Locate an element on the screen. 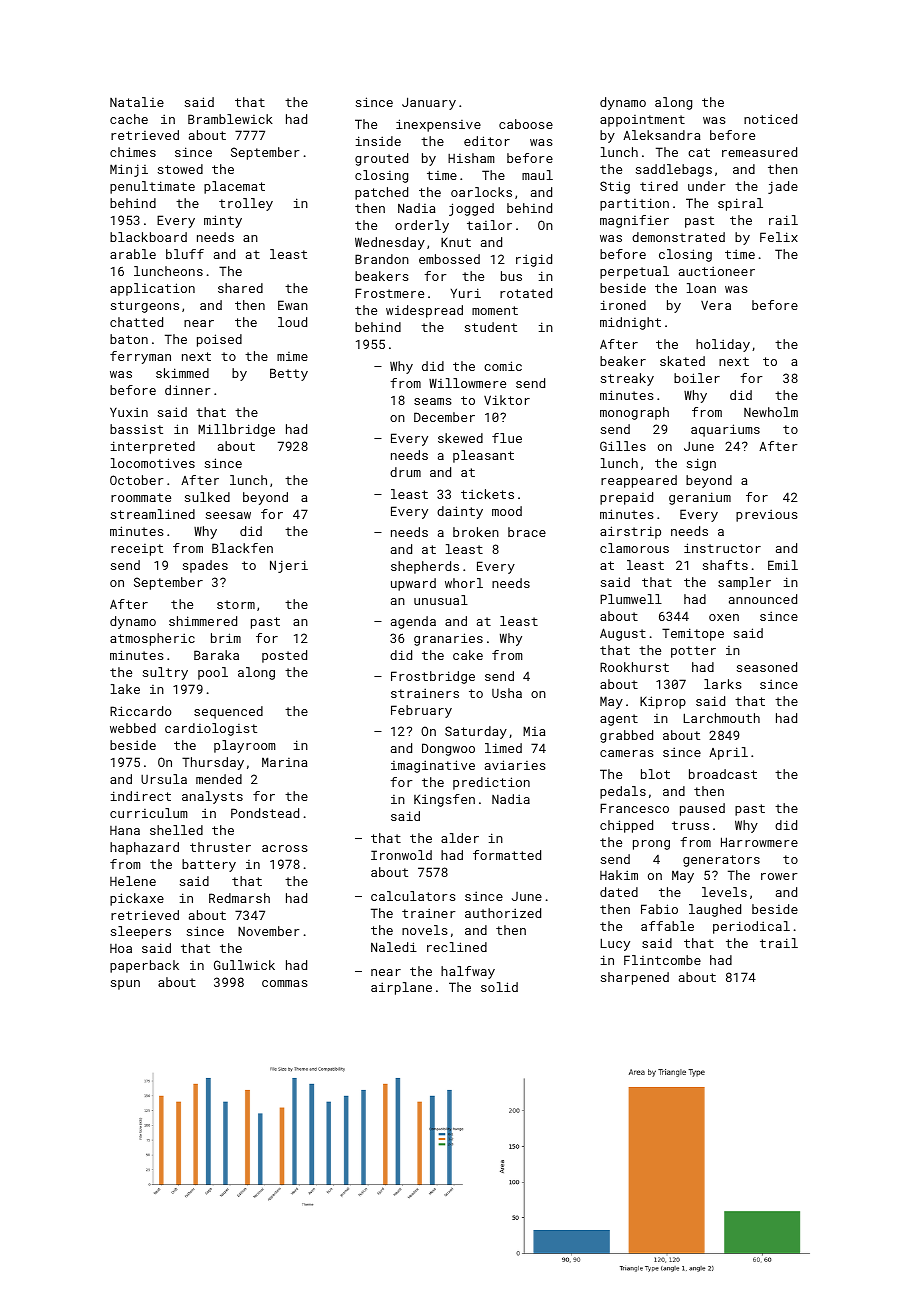  Stig is located at coordinates (615, 187).
